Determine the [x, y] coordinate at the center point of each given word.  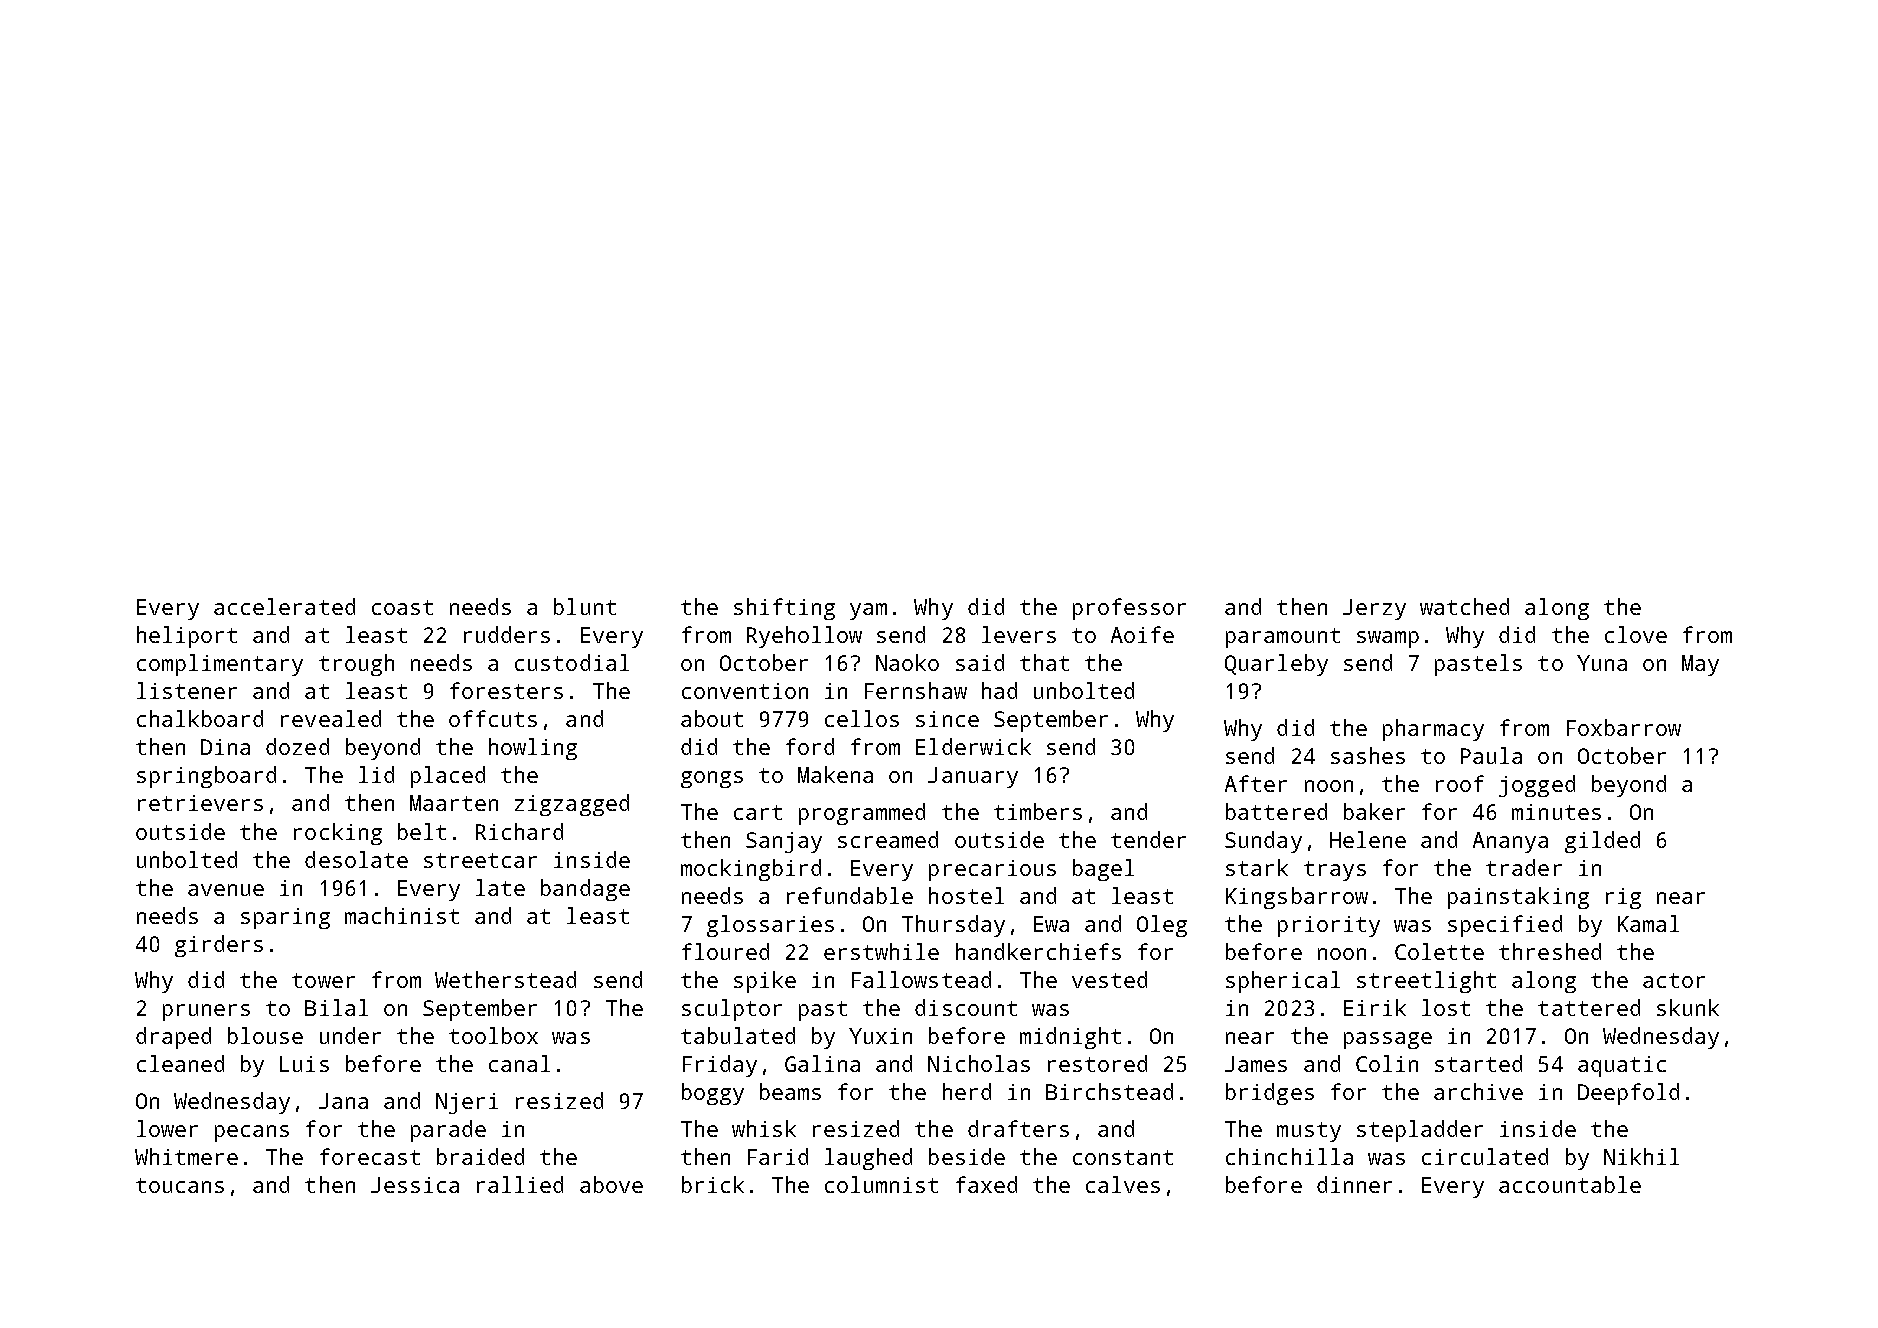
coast [402, 607]
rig [1623, 898]
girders [219, 946]
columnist [881, 1184]
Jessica [415, 1185]
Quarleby [1276, 665]
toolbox [493, 1035]
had [999, 690]
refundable [850, 895]
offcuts [493, 718]
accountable [1570, 1184]
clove [1636, 634]
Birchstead [1109, 1091]
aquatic [1622, 1066]
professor [1129, 609]
